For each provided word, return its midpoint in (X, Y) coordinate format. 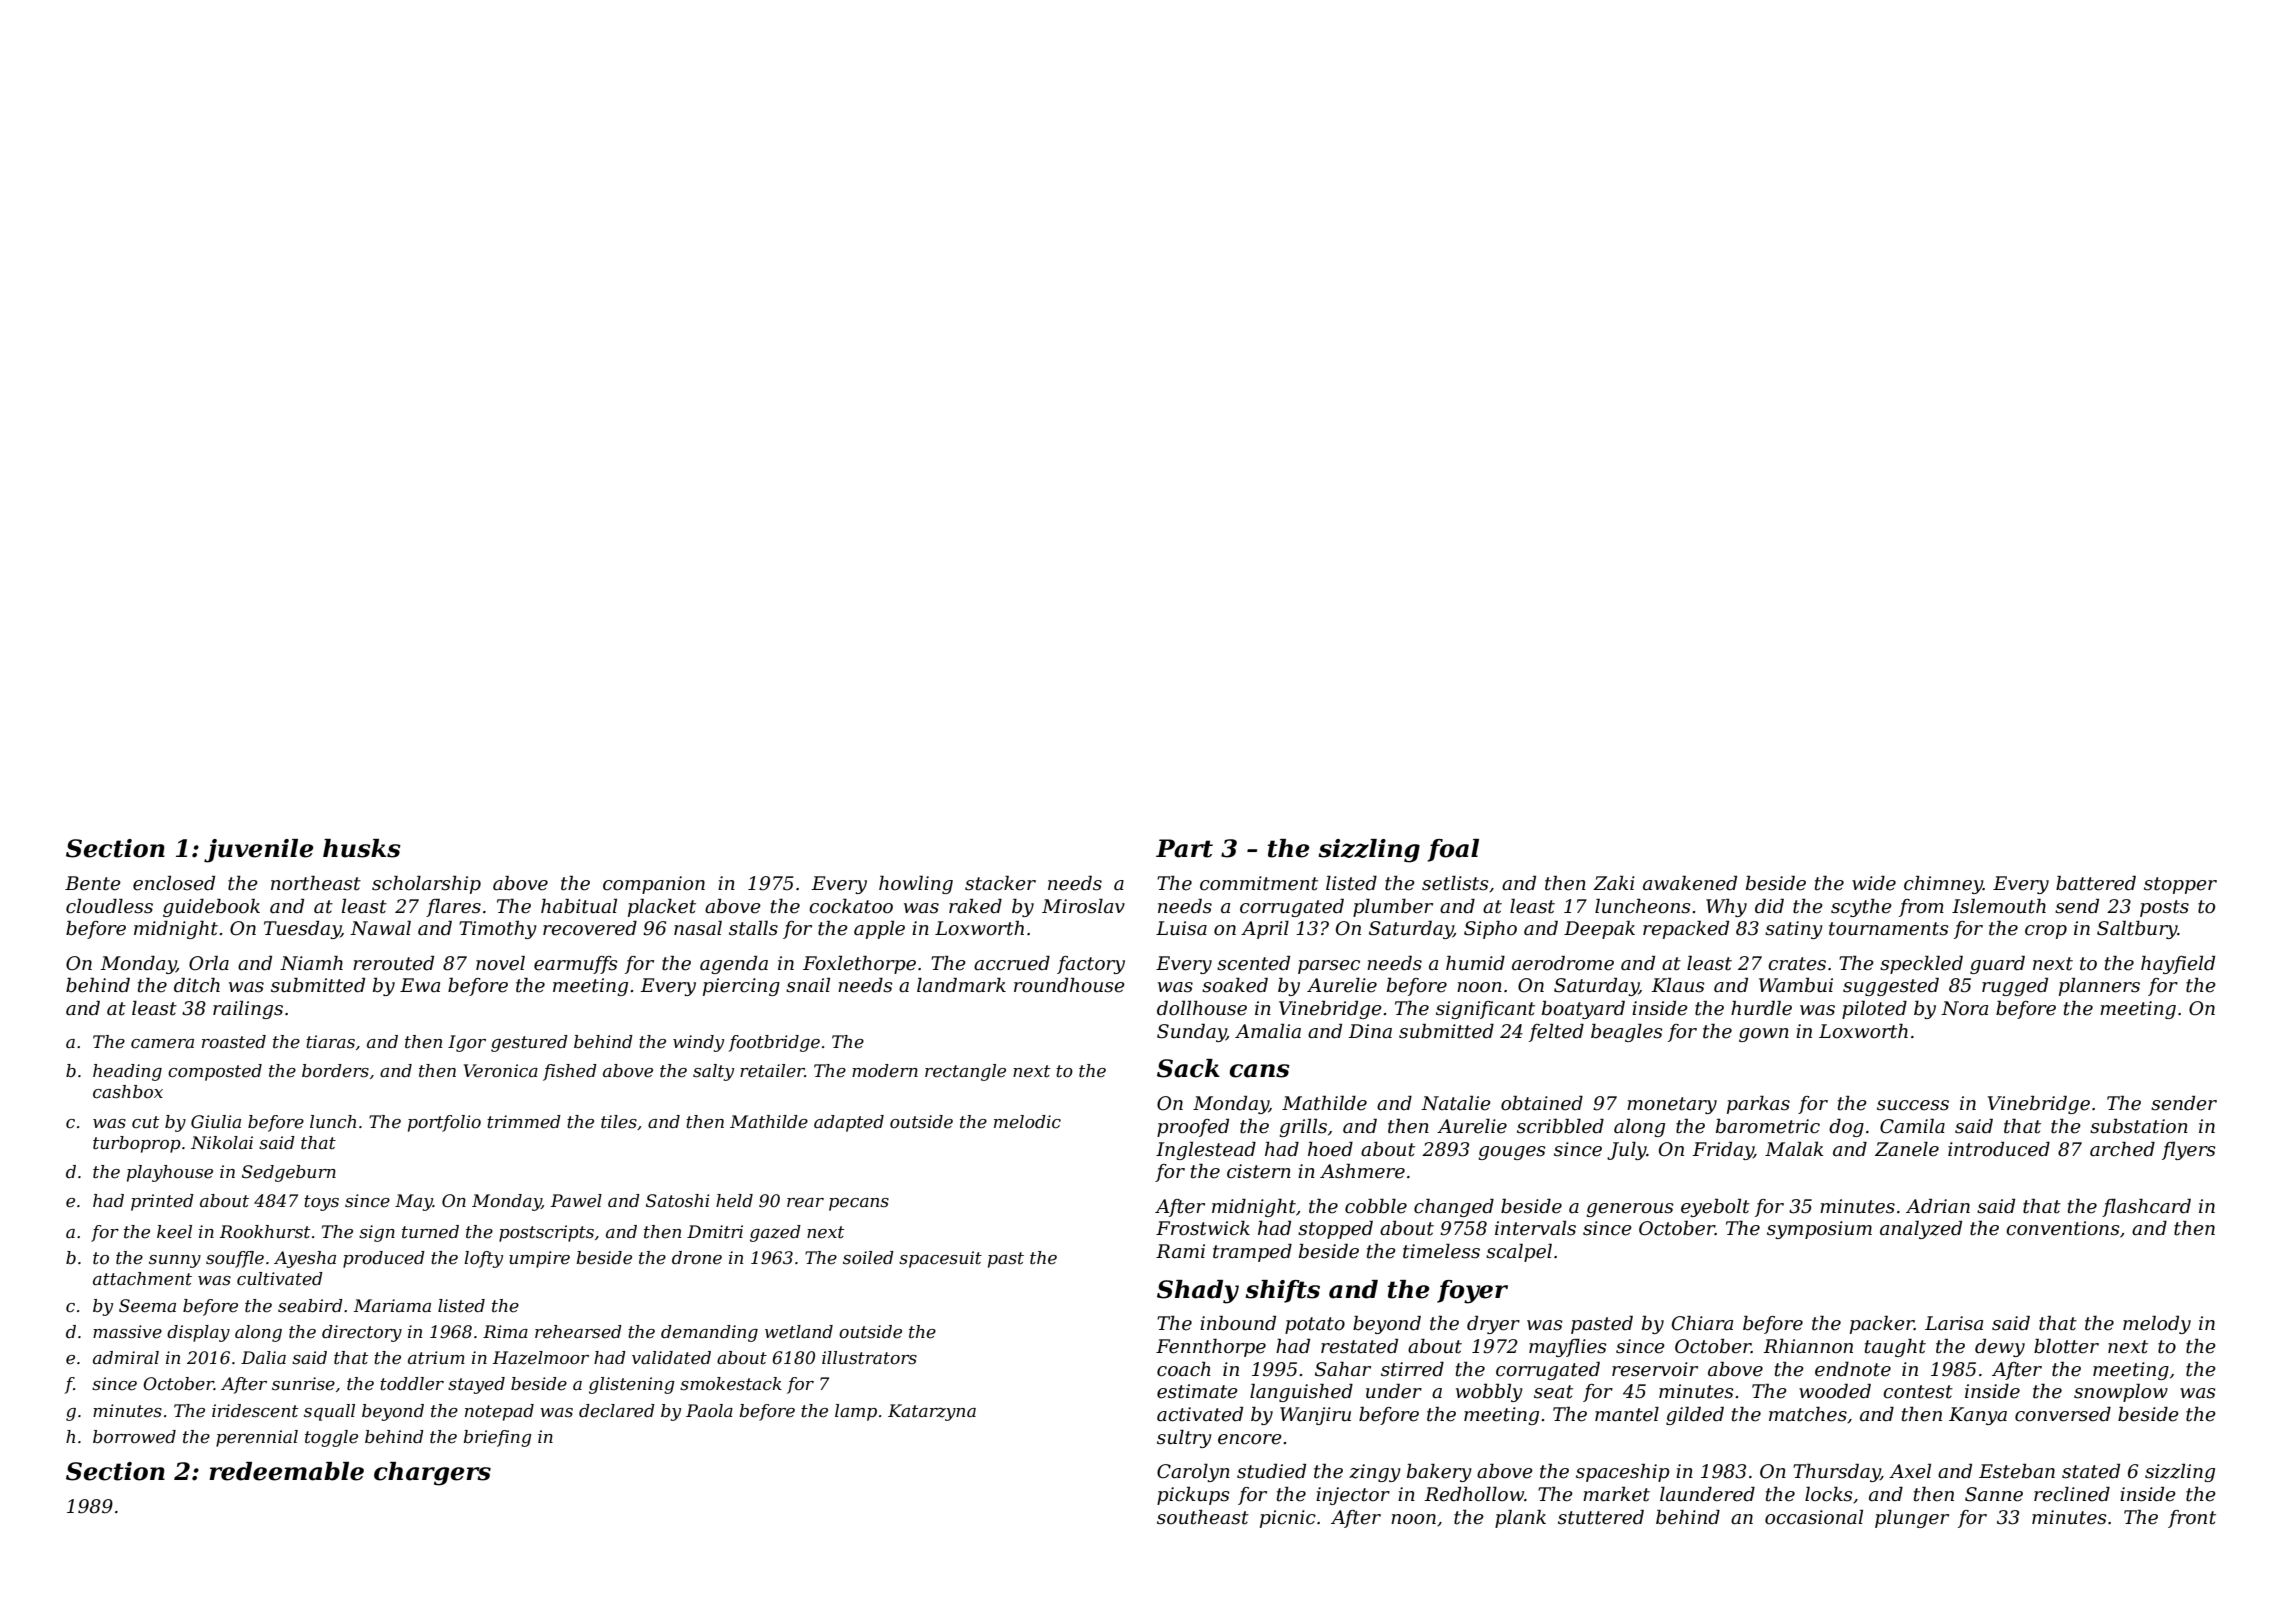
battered (2096, 883)
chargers (432, 1474)
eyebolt (1715, 1208)
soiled (868, 1258)
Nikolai (222, 1143)
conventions (2063, 1228)
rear (805, 1203)
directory (362, 1333)
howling (916, 885)
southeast (1203, 1517)
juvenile (259, 851)
